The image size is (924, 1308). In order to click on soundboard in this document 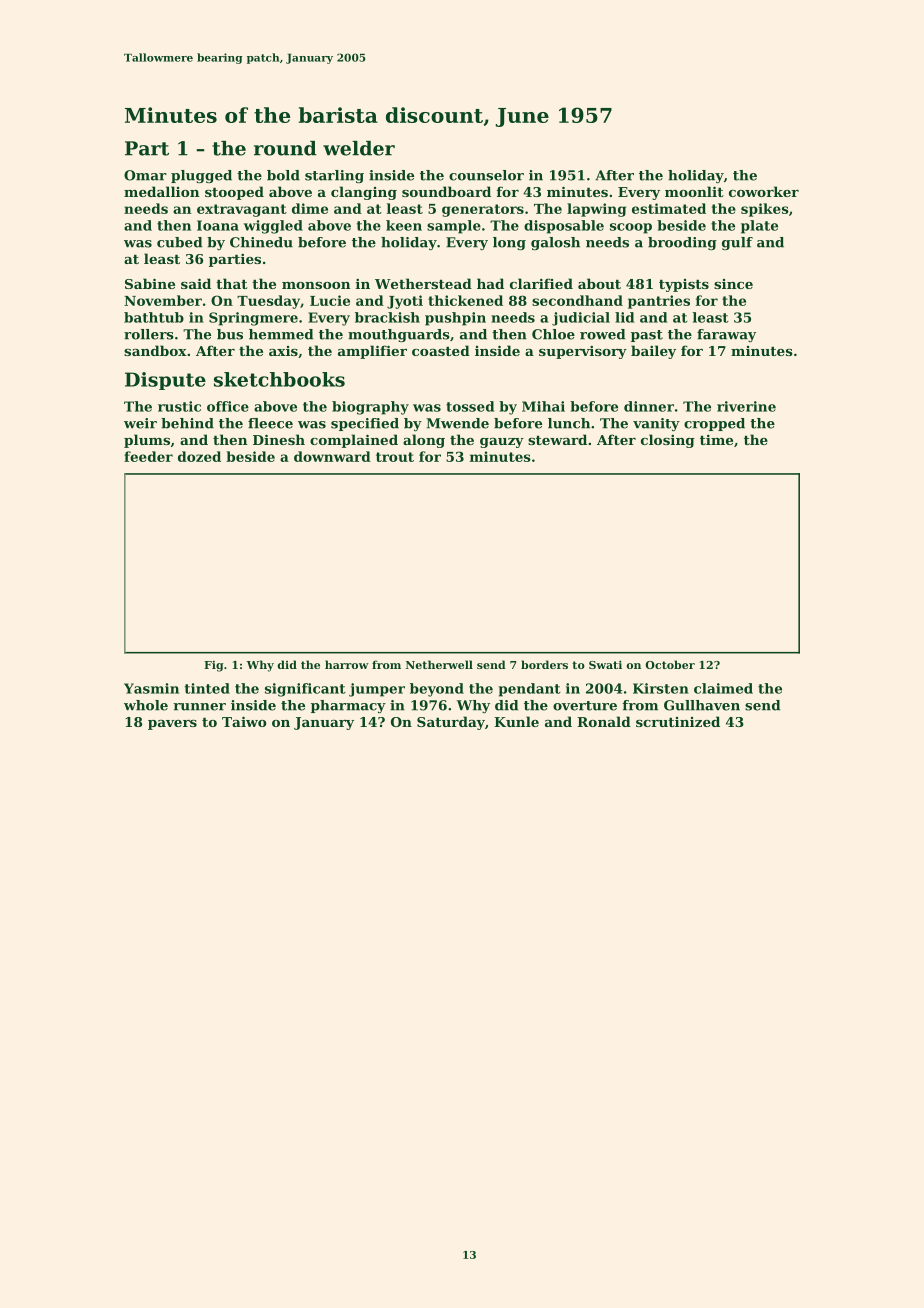, I will do `click(446, 191)`.
